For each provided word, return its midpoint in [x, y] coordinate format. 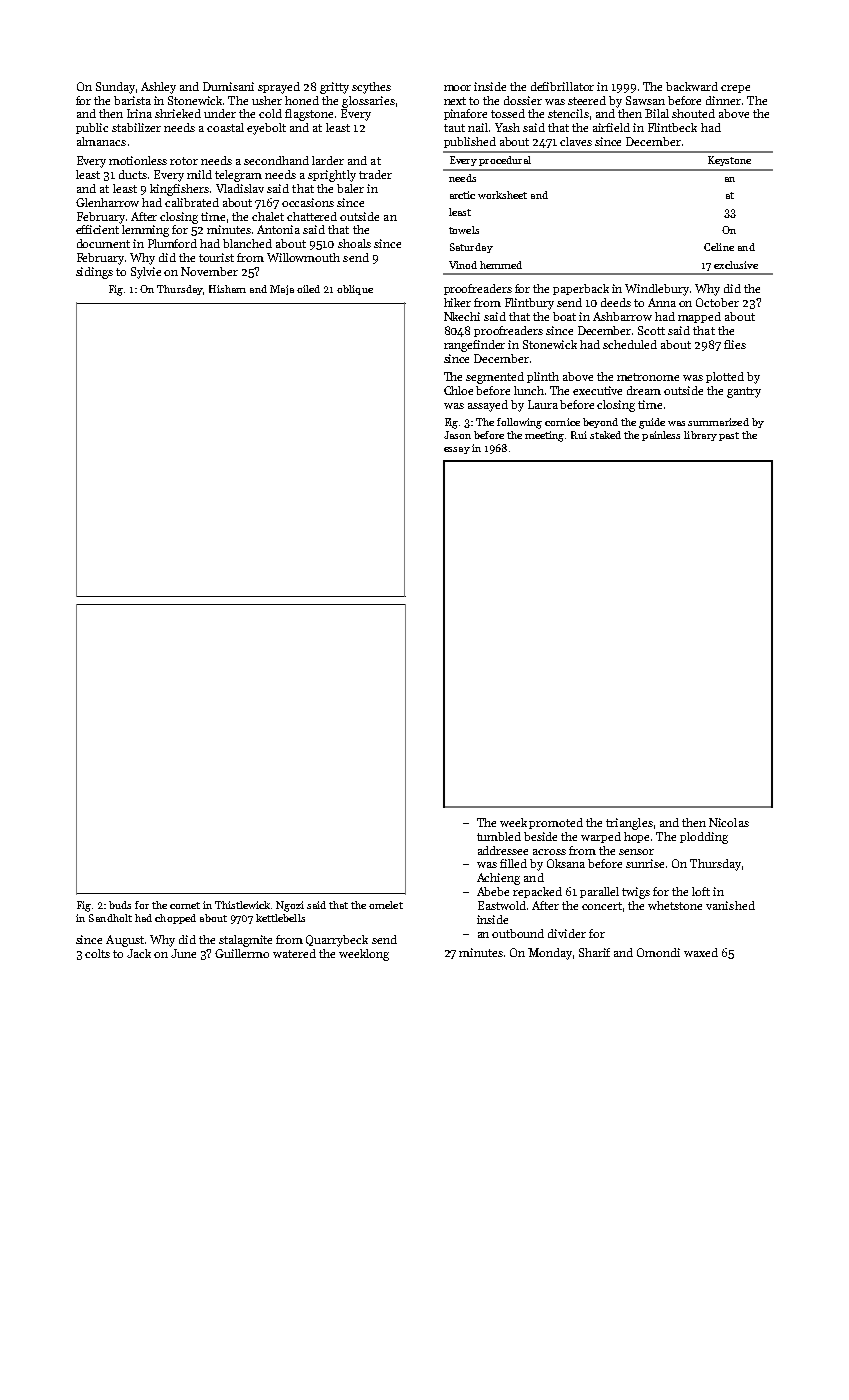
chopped [175, 919]
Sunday [115, 88]
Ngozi [290, 906]
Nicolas [729, 822]
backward [692, 86]
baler [350, 188]
